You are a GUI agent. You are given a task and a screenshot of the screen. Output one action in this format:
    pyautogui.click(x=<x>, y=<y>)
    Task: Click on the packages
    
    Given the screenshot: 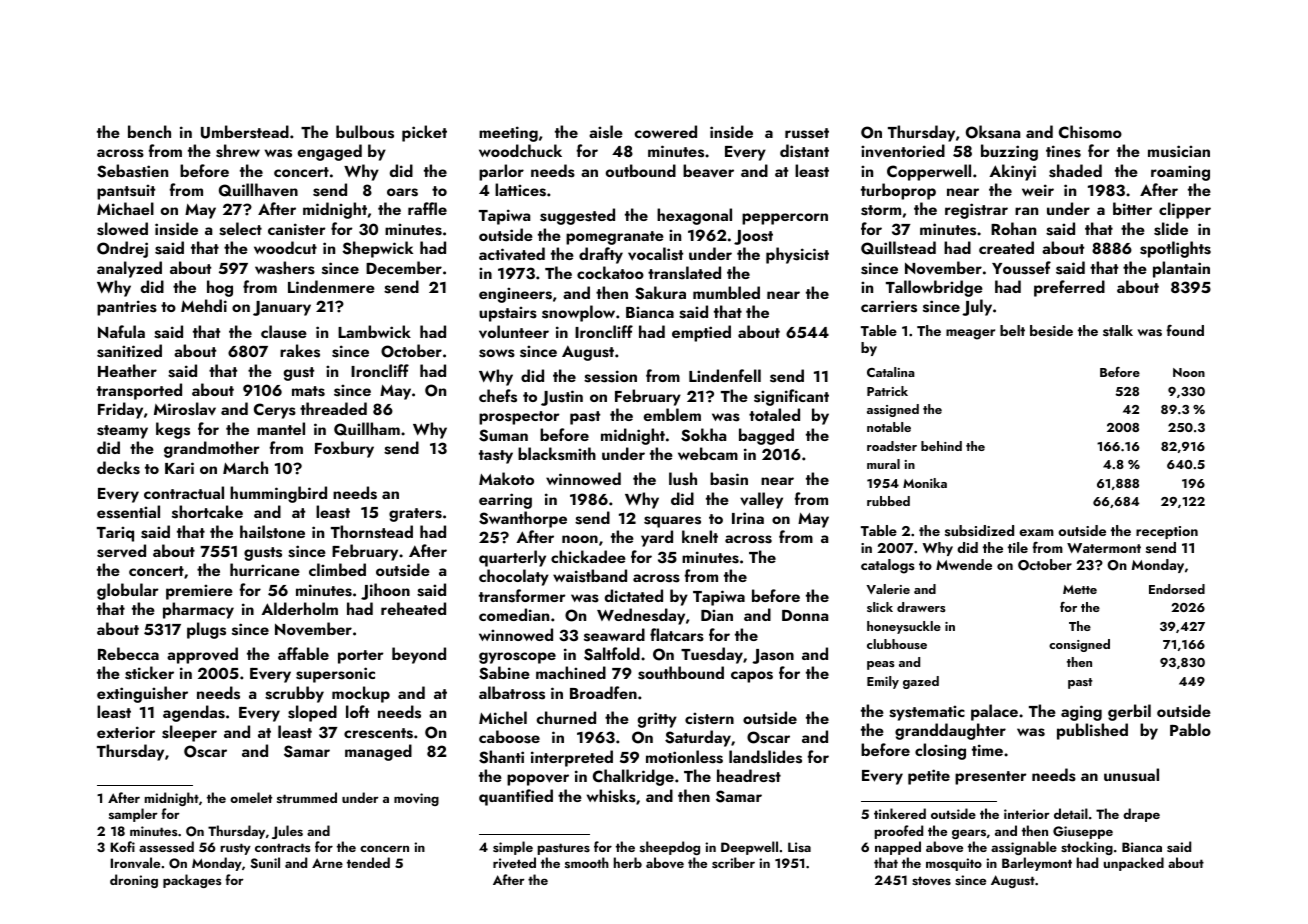 What is the action you would take?
    pyautogui.click(x=192, y=881)
